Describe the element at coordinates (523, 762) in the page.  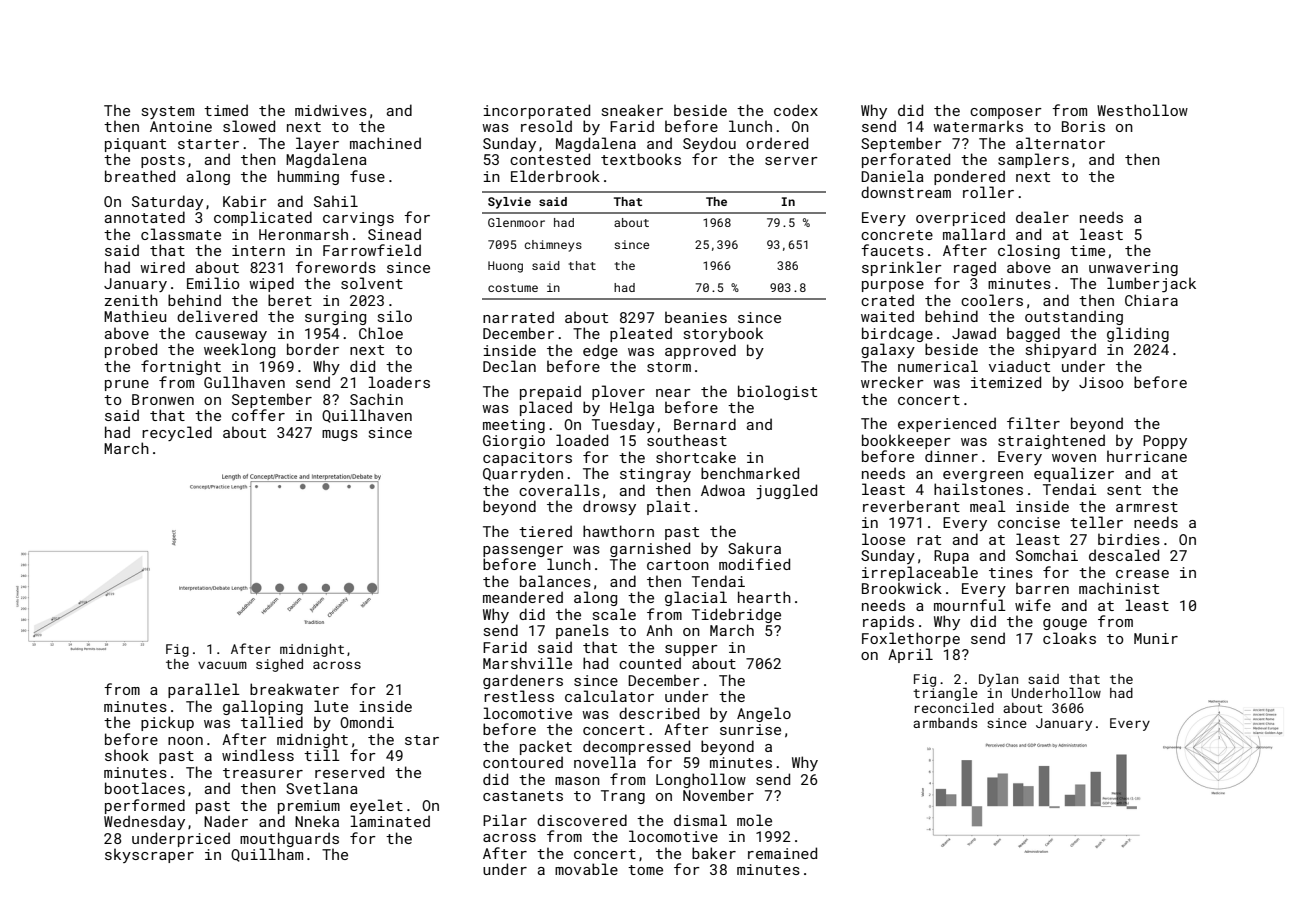
I see `contoured` at that location.
